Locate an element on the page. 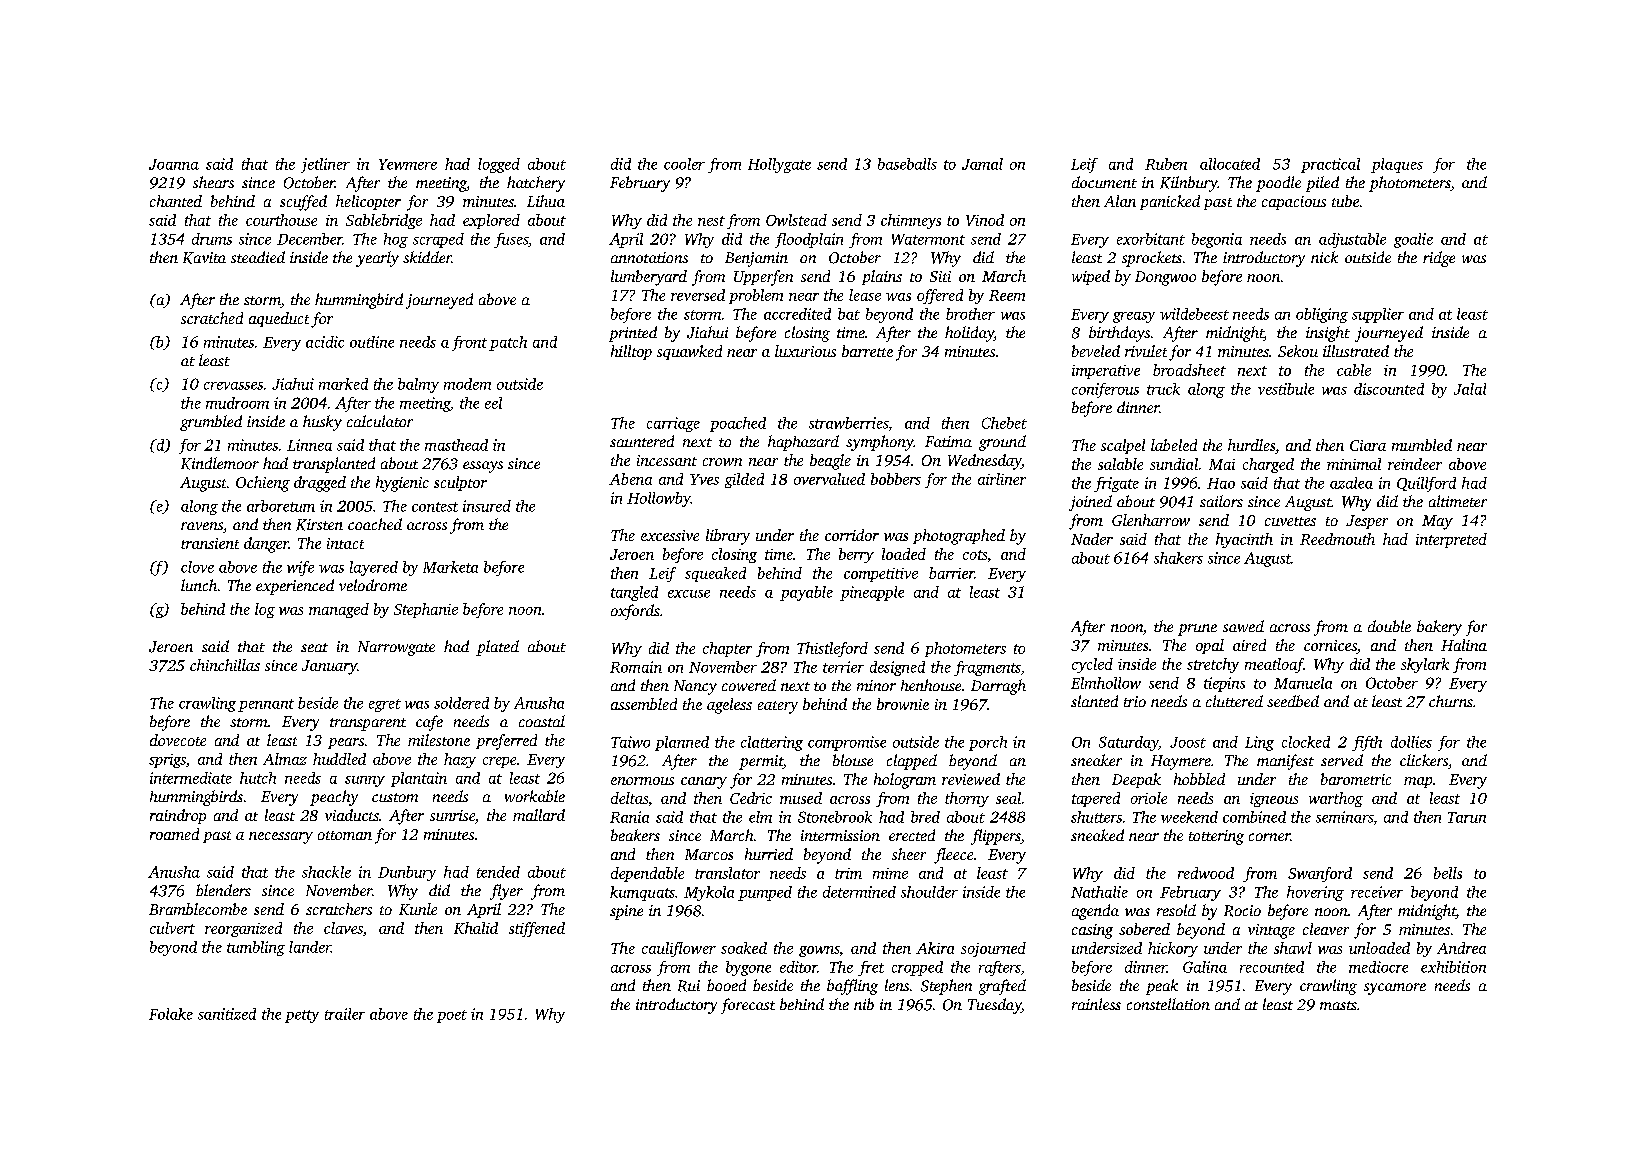 Image resolution: width=1636 pixels, height=1157 pixels. Joanna is located at coordinates (174, 164).
